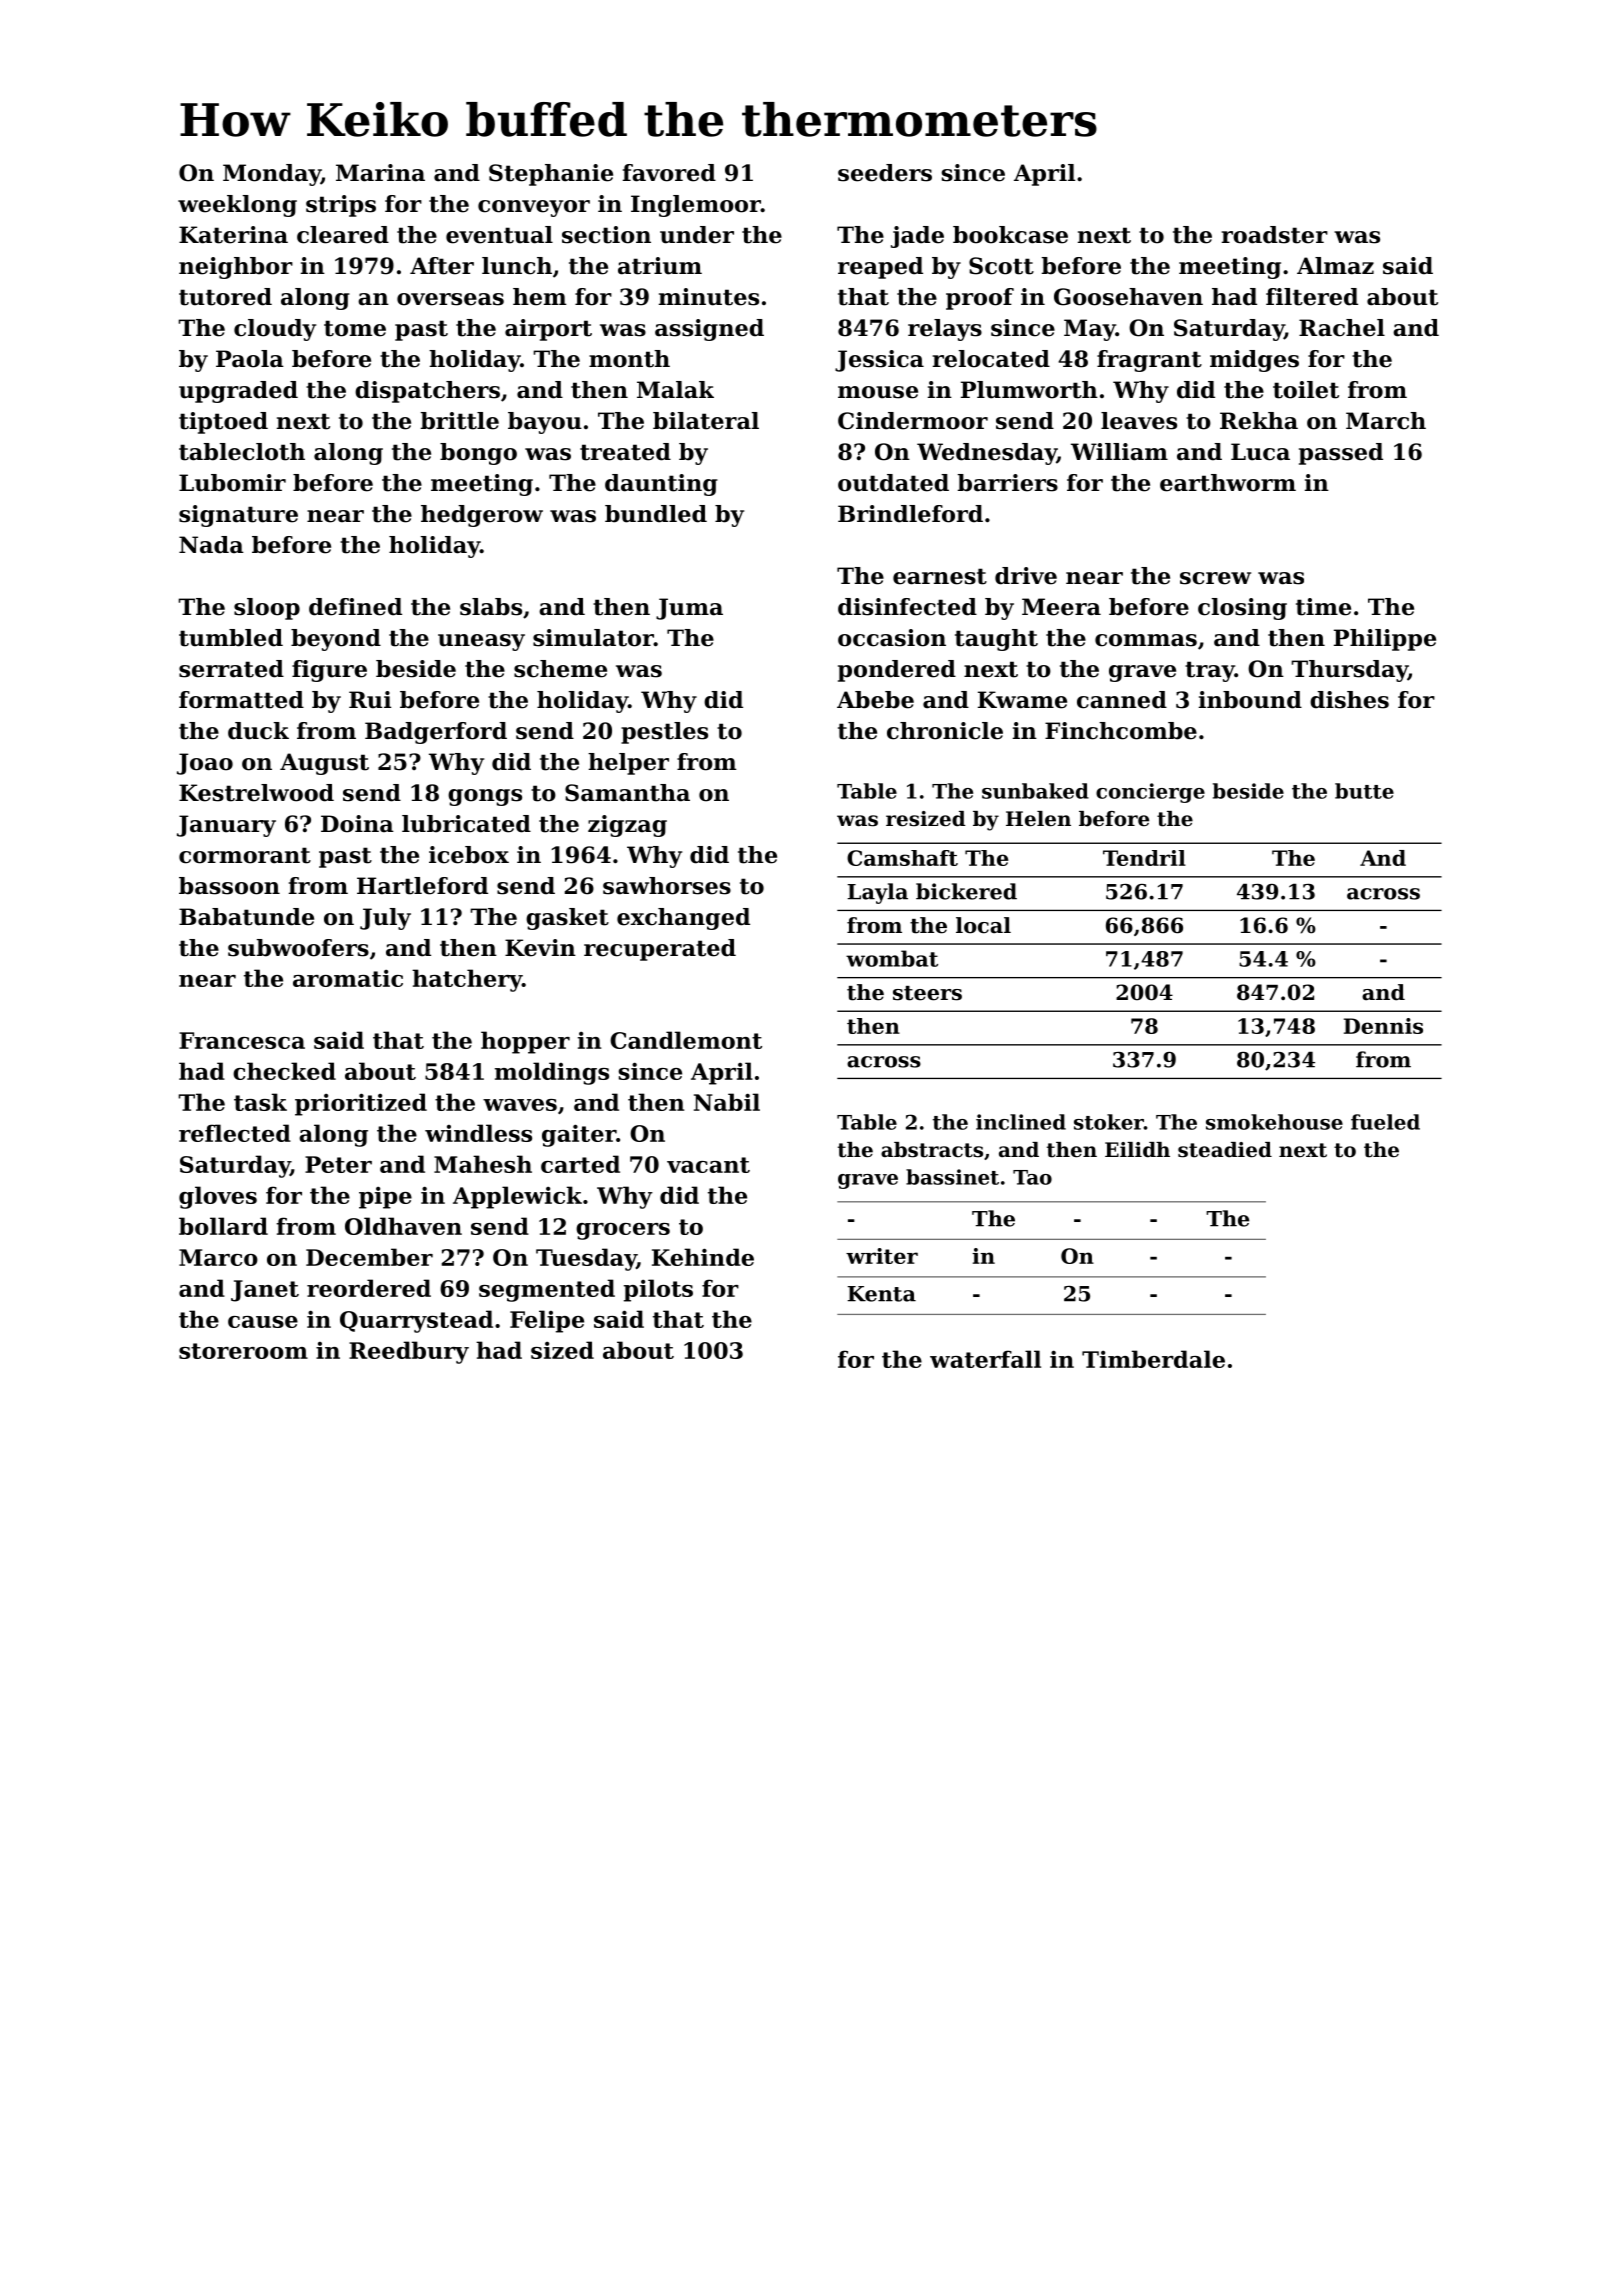 Image resolution: width=1620 pixels, height=2292 pixels. I want to click on strips, so click(341, 206).
